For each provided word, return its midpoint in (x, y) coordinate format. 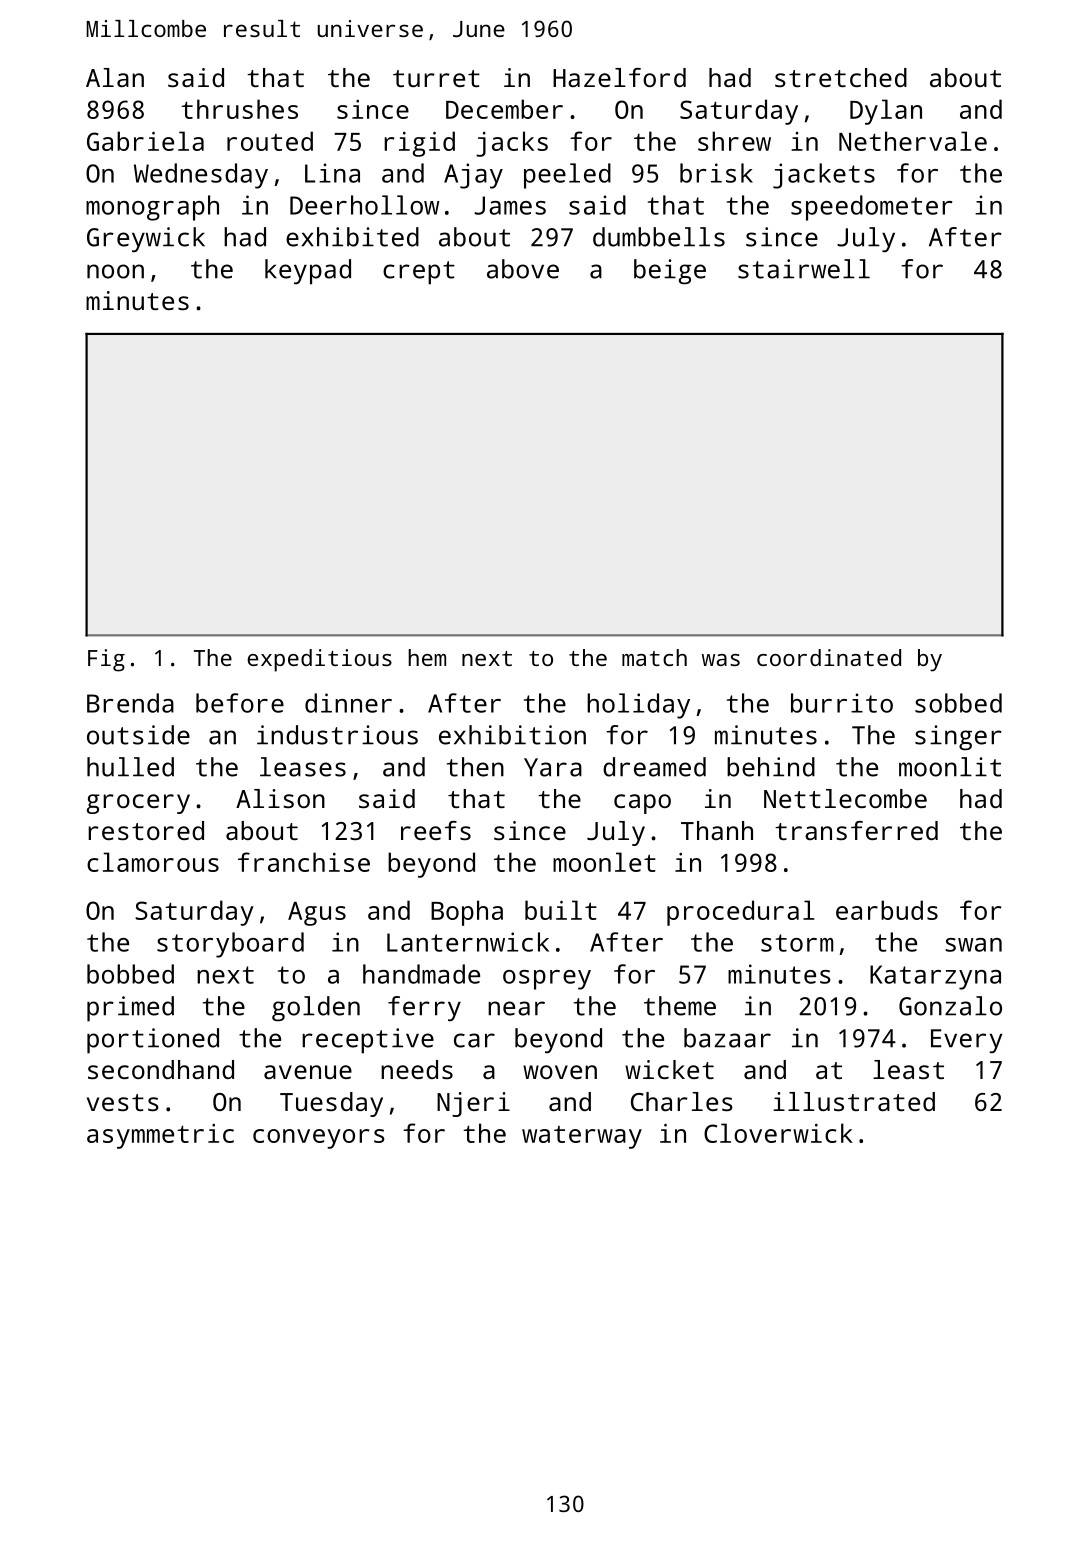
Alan (115, 77)
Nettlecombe (845, 798)
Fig (106, 660)
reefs (436, 830)
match (654, 657)
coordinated (829, 657)
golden (316, 1009)
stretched (841, 77)
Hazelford (619, 77)
